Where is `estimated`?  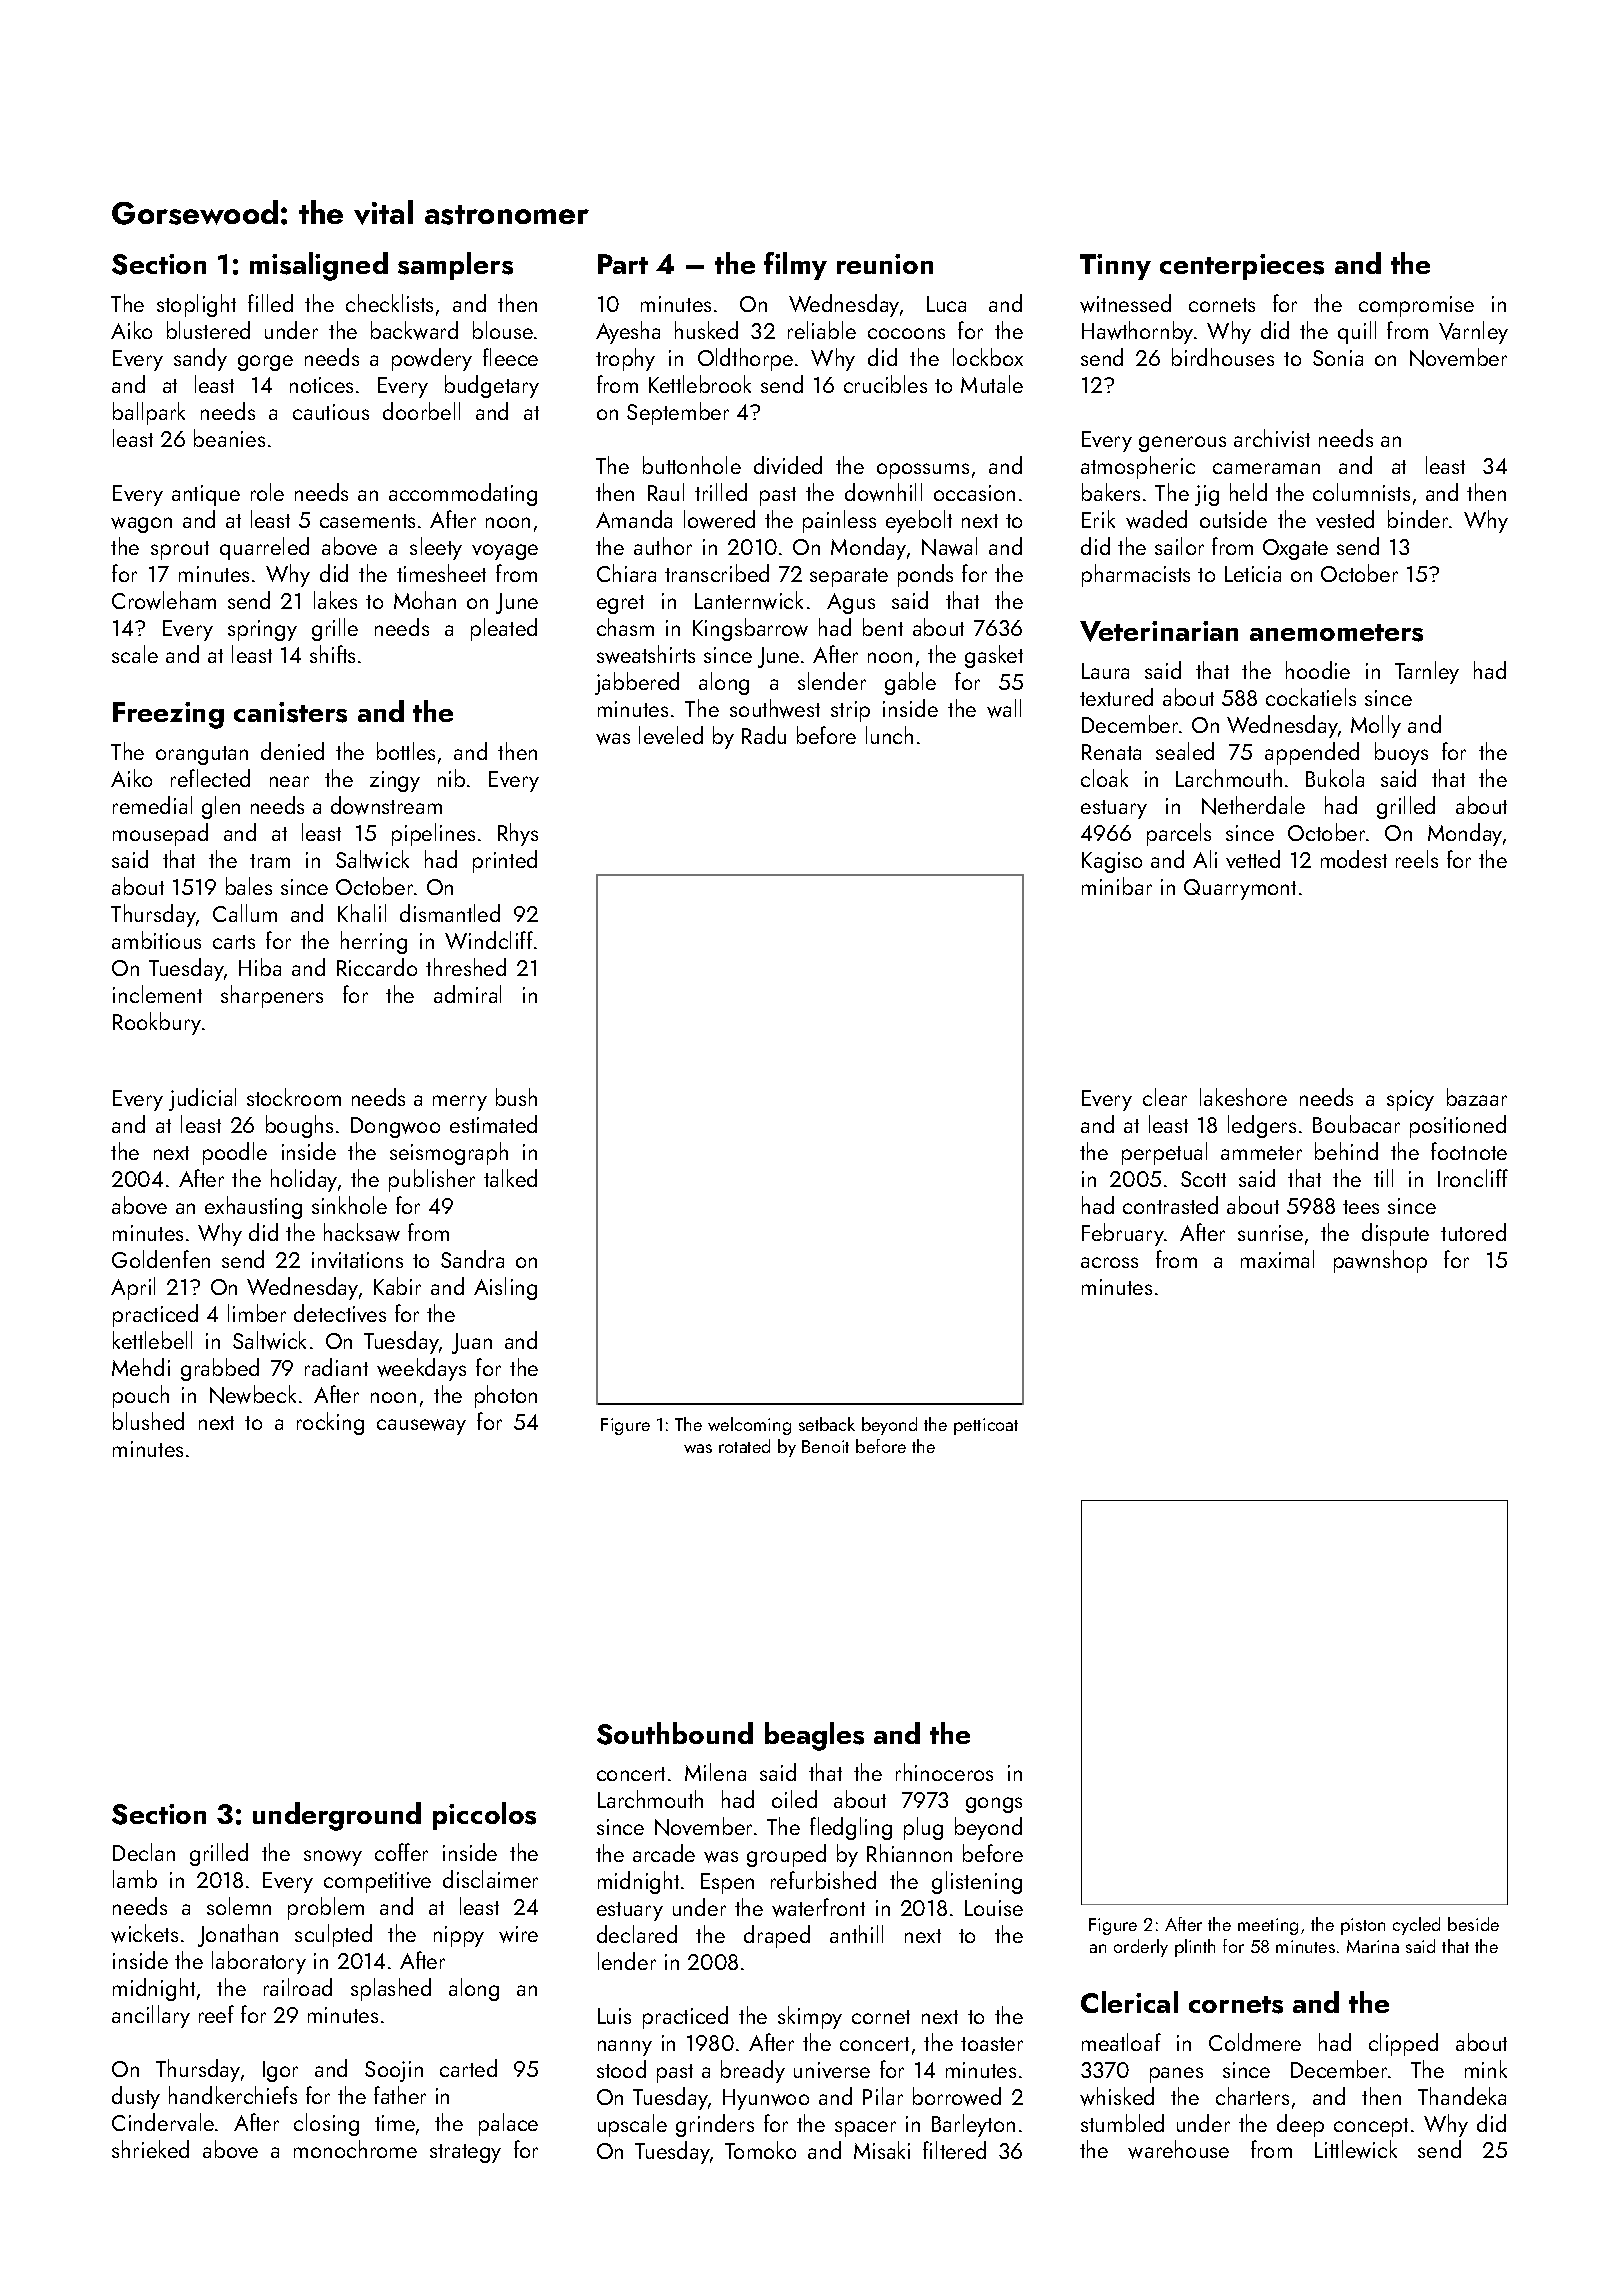 estimated is located at coordinates (493, 1124).
